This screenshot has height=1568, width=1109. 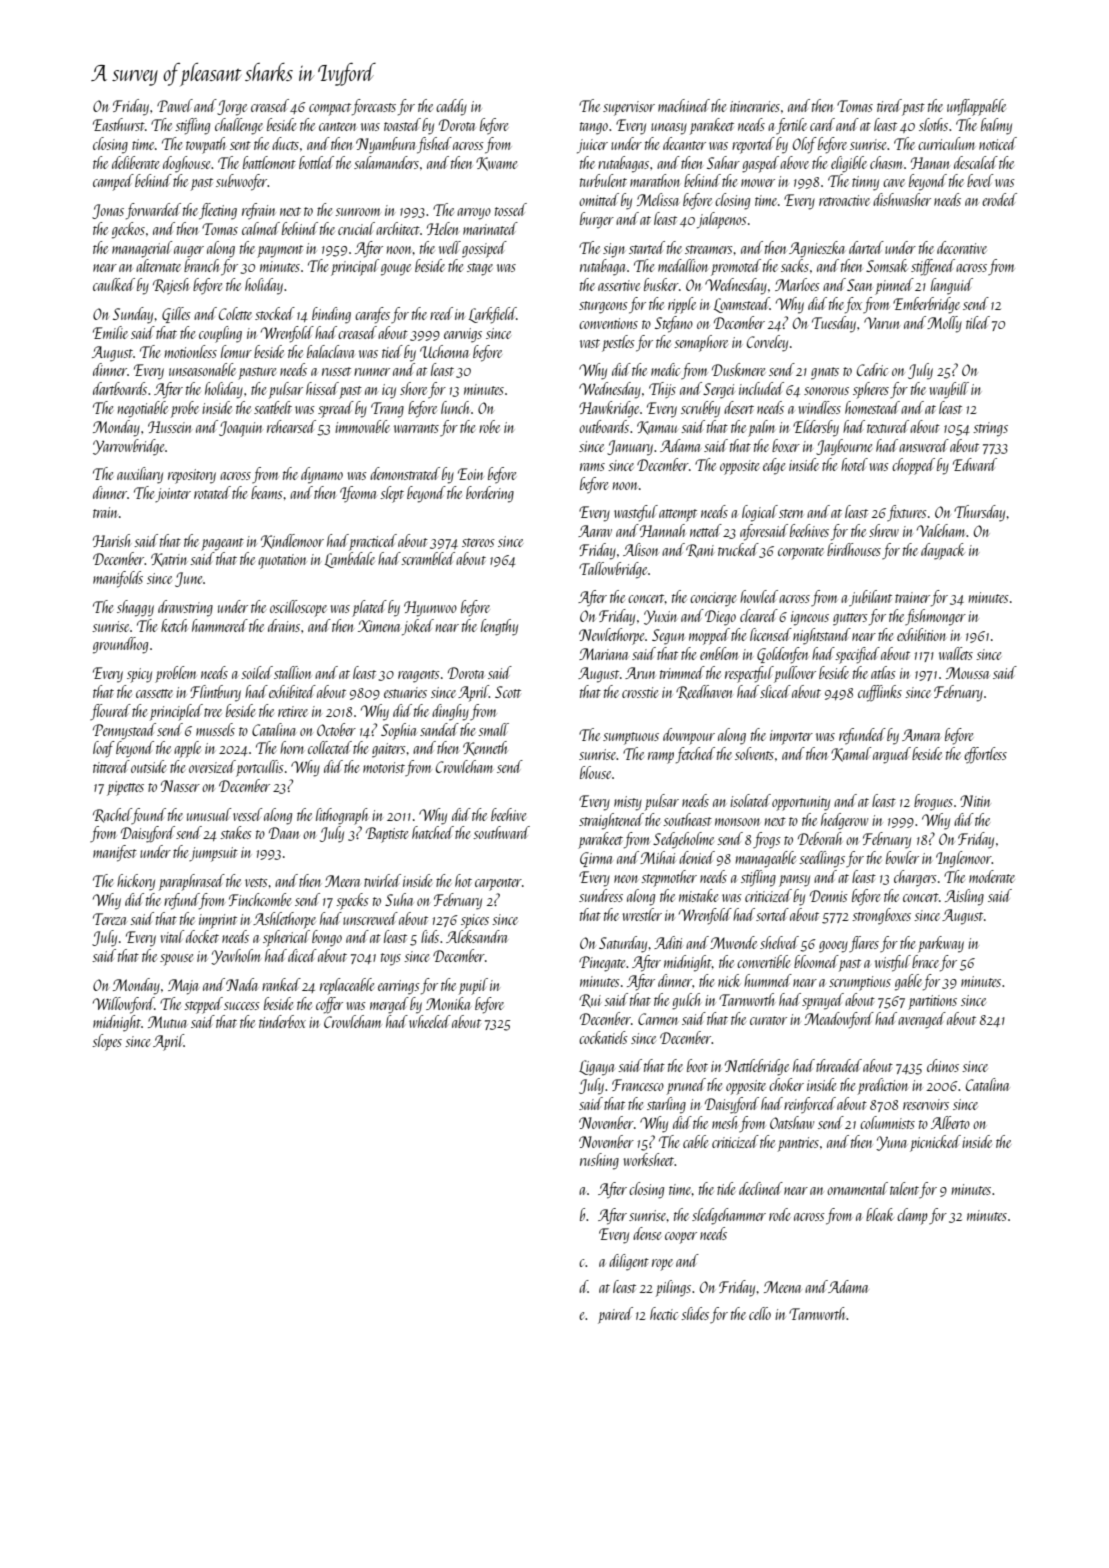 I want to click on Pawel, so click(x=175, y=105).
